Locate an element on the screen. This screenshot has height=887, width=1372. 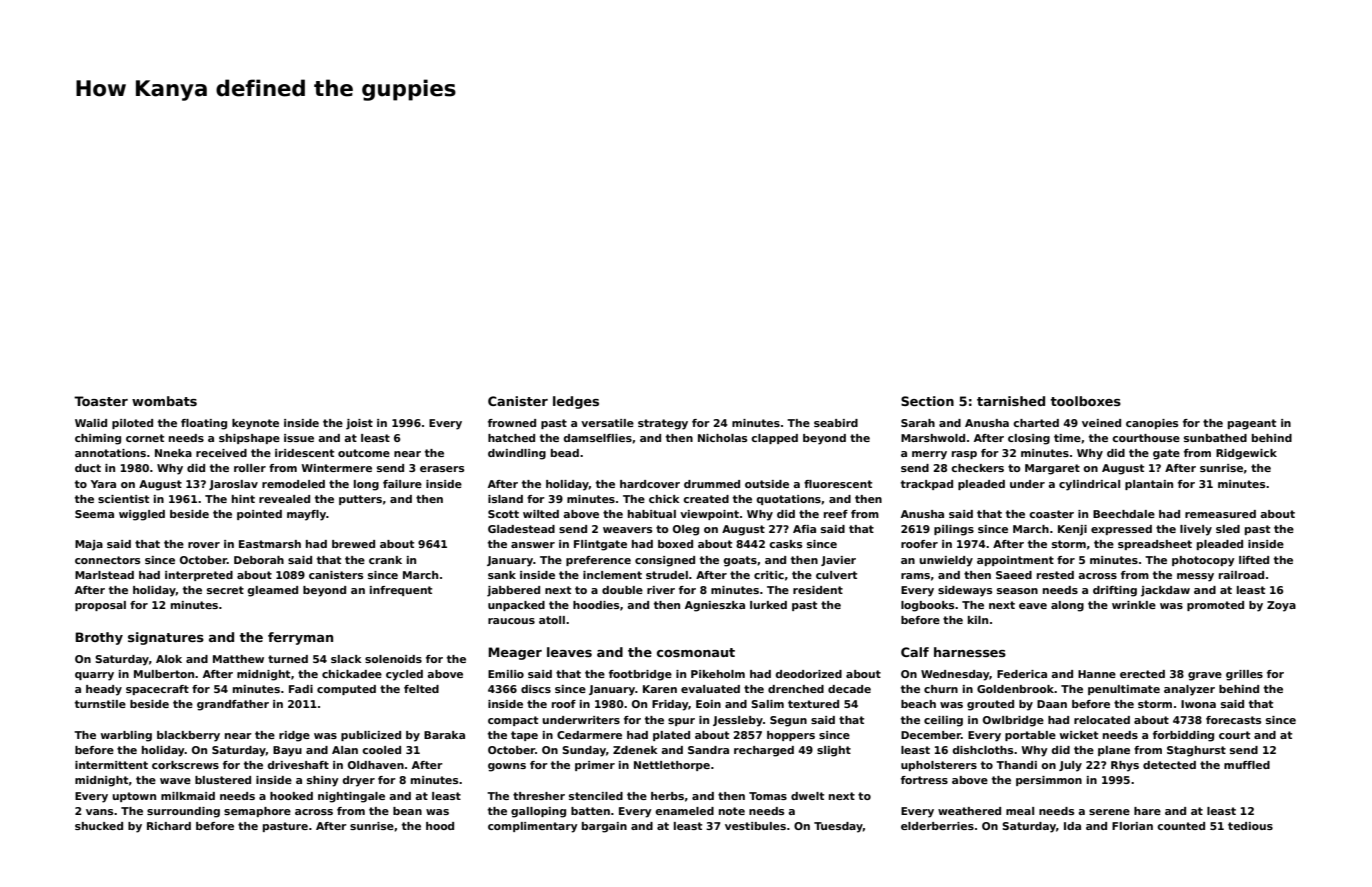
pageant is located at coordinates (1252, 424).
